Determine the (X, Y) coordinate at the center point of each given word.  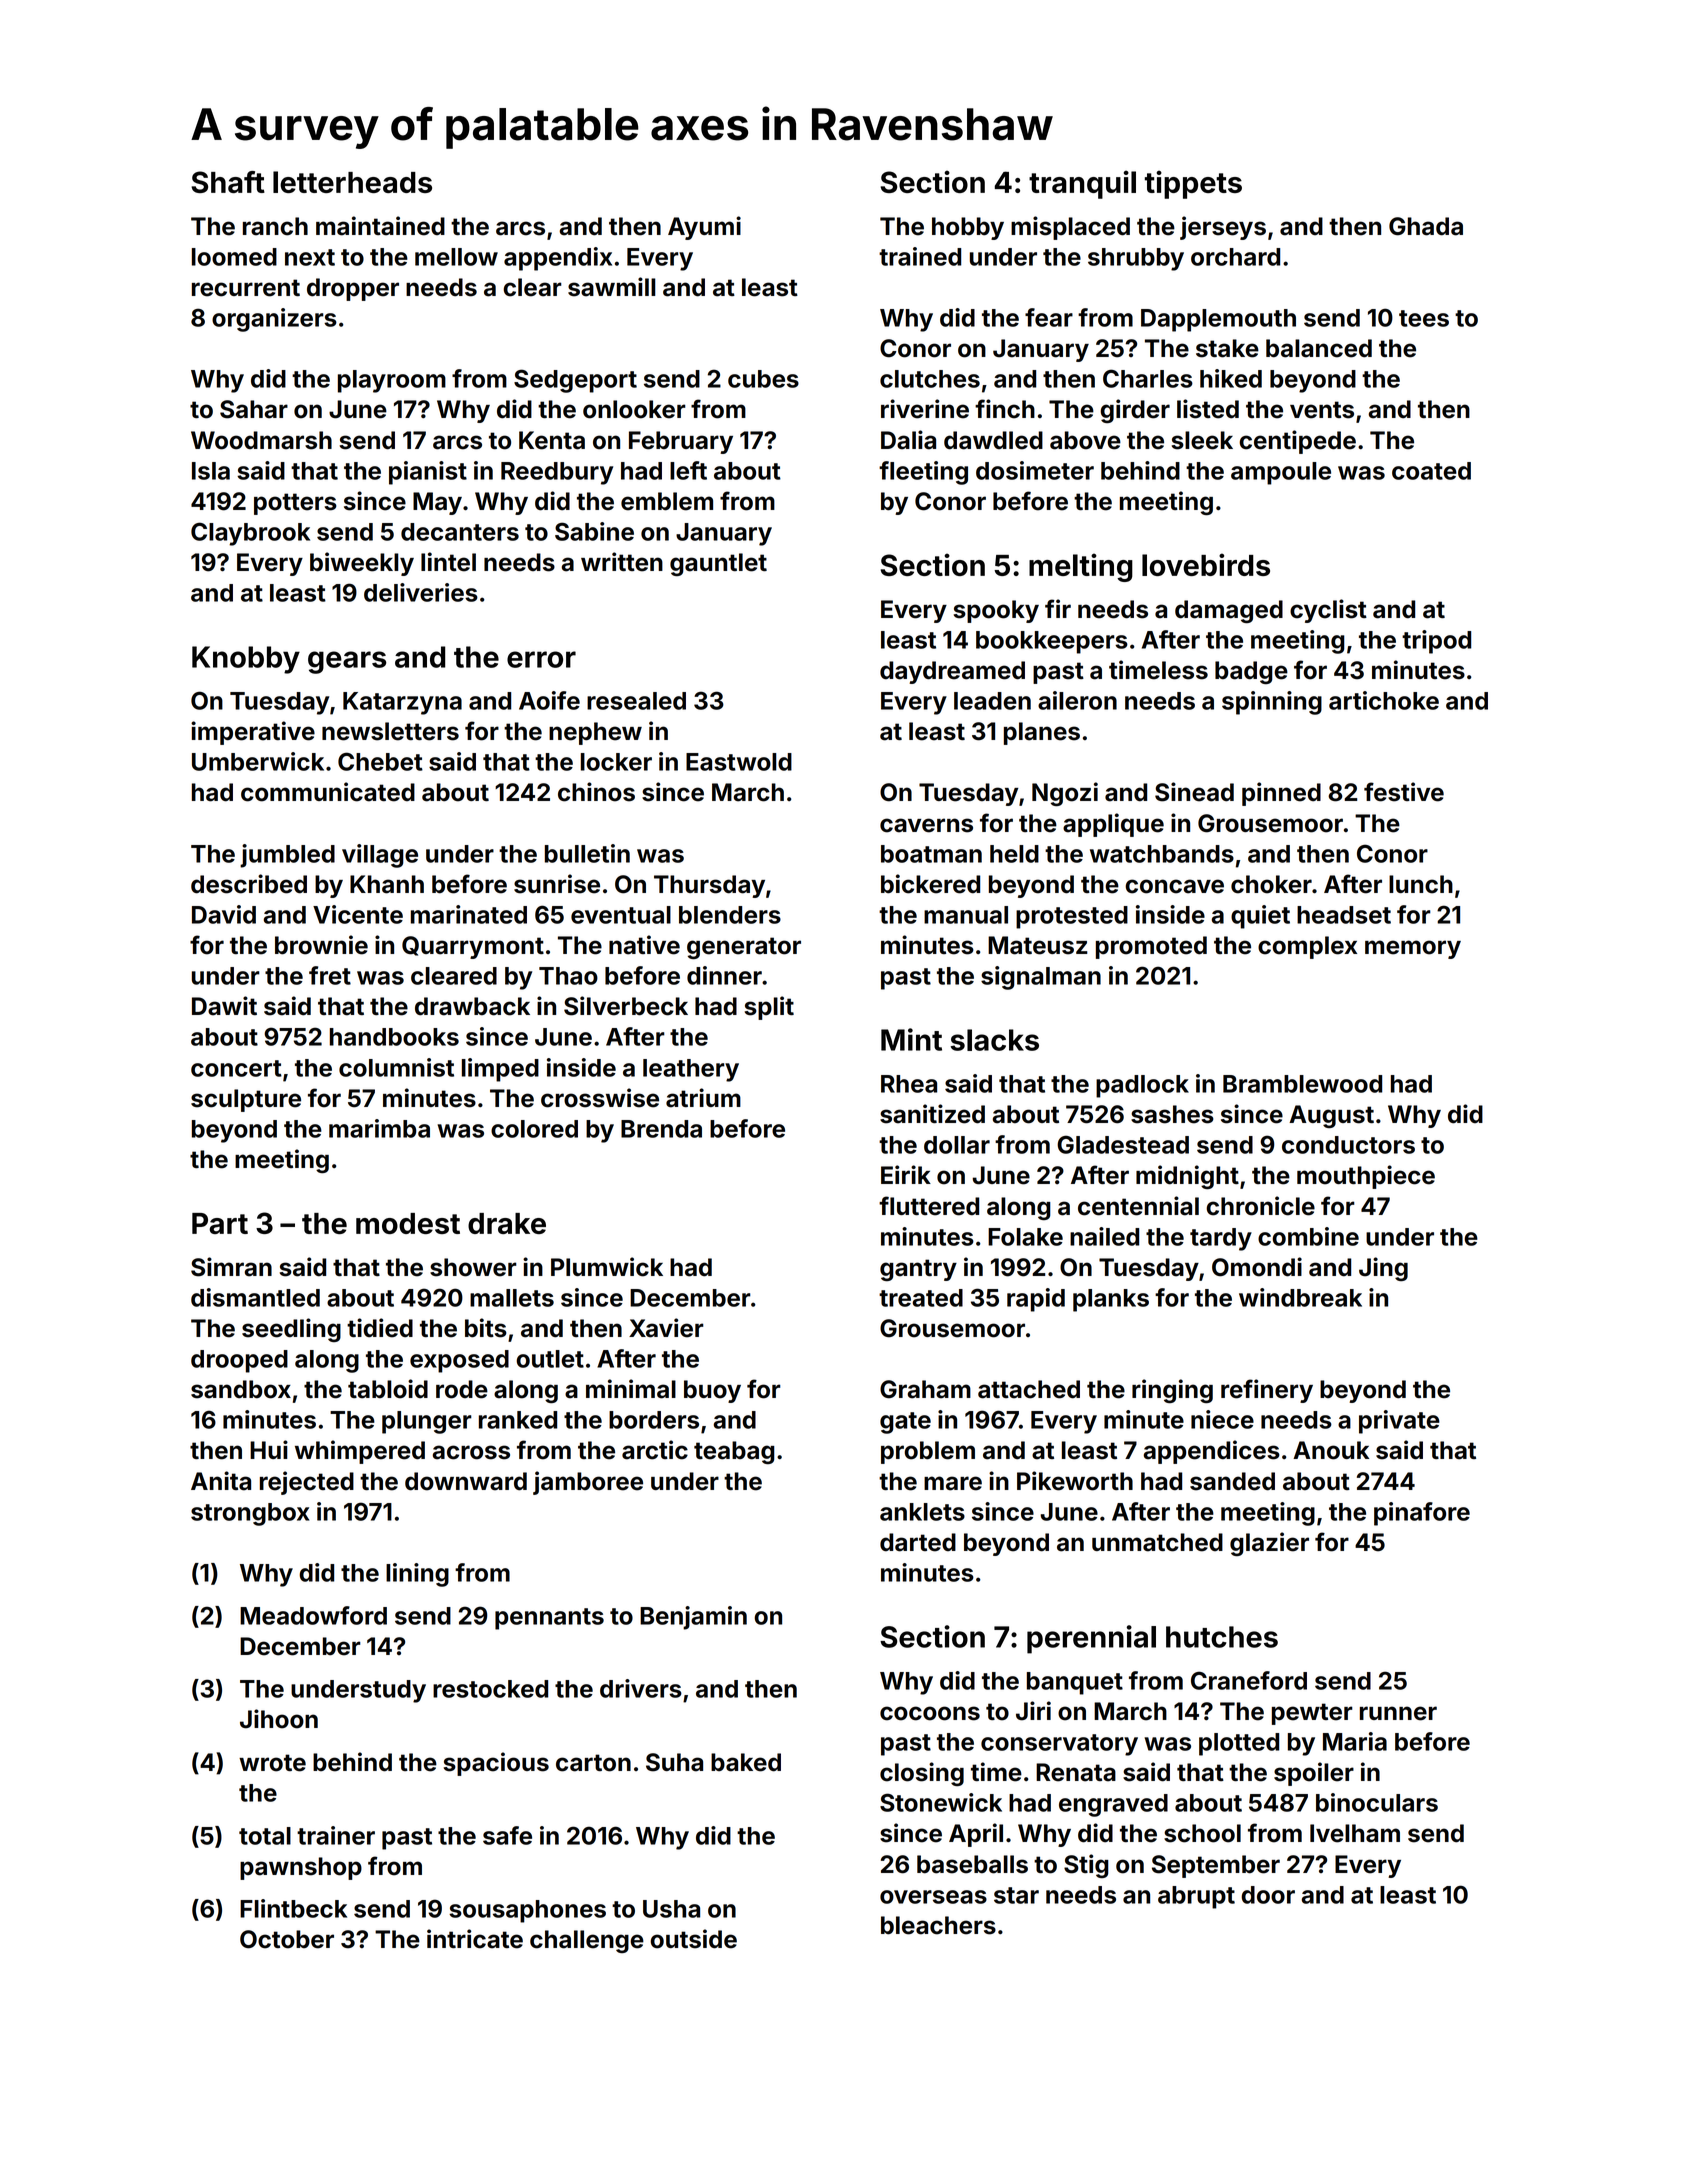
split (769, 1008)
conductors (1348, 1145)
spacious (496, 1764)
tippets (1193, 184)
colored (534, 1129)
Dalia (908, 440)
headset (1344, 915)
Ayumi (704, 228)
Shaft (228, 182)
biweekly (362, 564)
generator (744, 948)
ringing (1172, 1391)
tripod (1436, 642)
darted (918, 1542)
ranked (518, 1420)
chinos (596, 792)
